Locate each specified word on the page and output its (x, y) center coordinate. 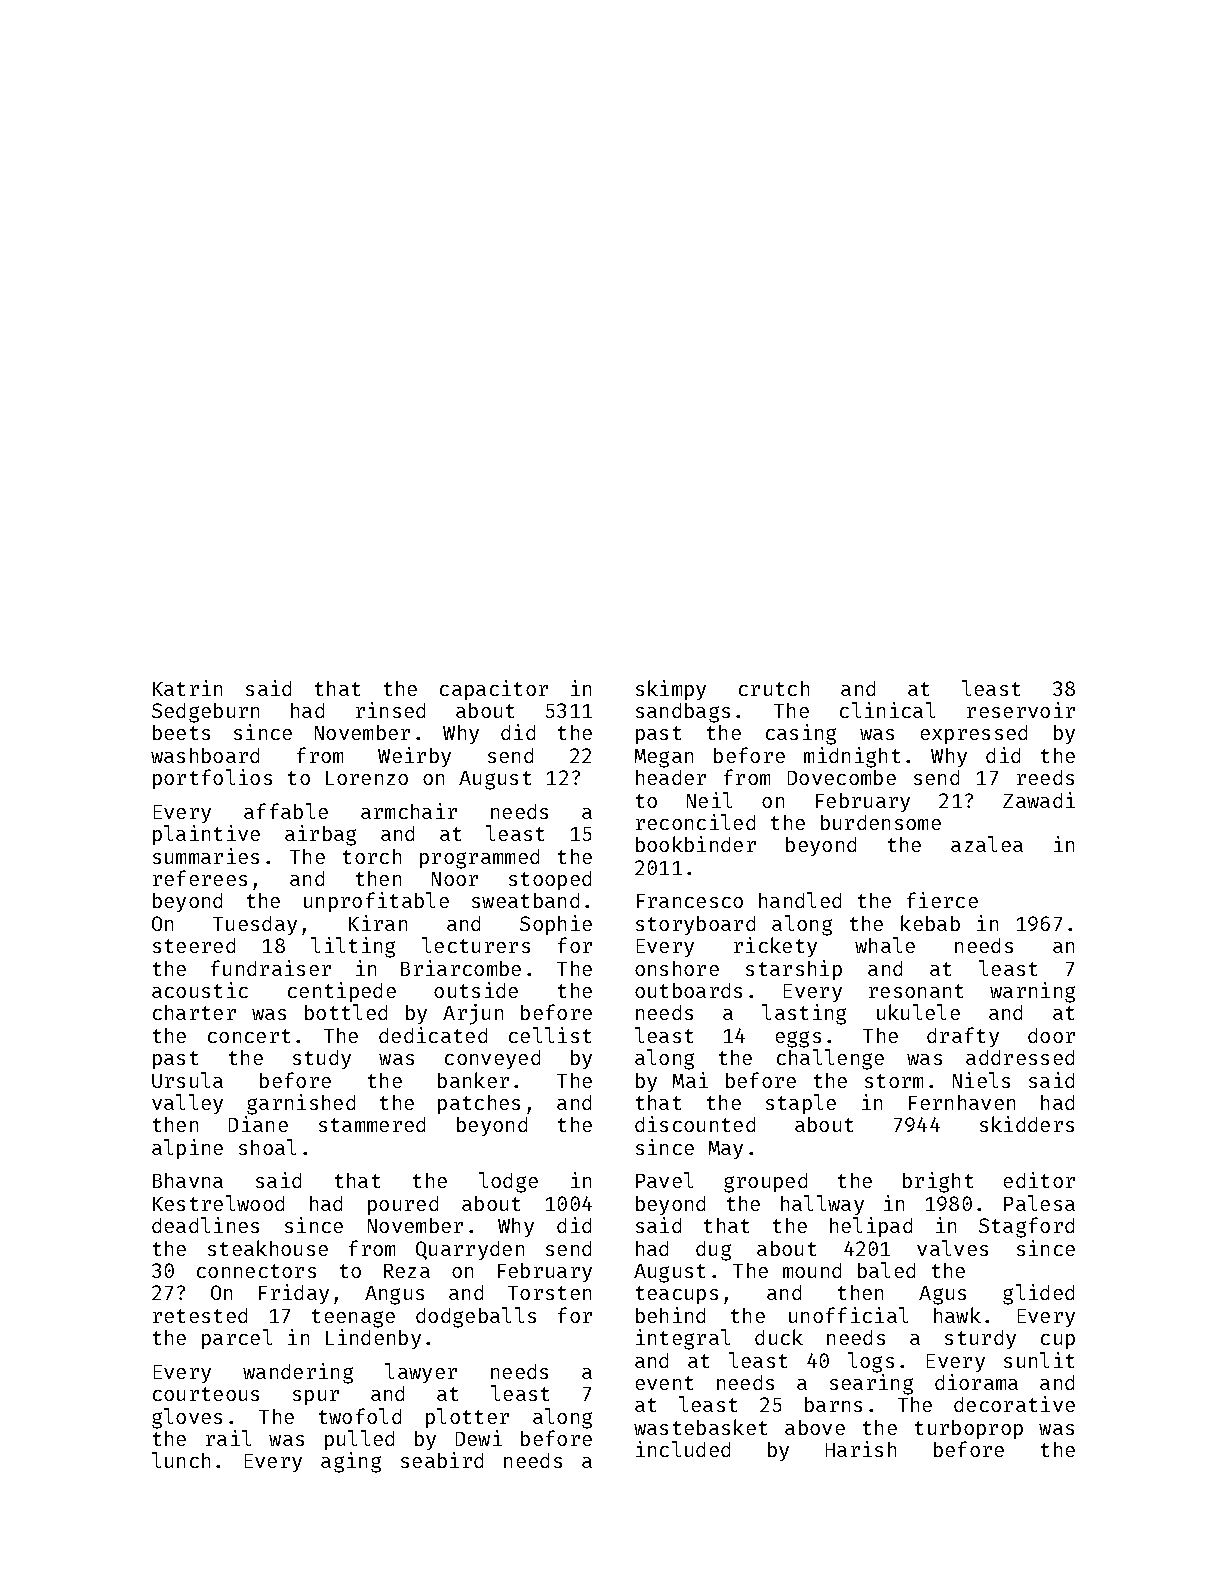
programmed (479, 859)
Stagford (1026, 1227)
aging (351, 1462)
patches (479, 1104)
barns (833, 1404)
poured (403, 1205)
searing (871, 1384)
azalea (987, 844)
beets (181, 732)
